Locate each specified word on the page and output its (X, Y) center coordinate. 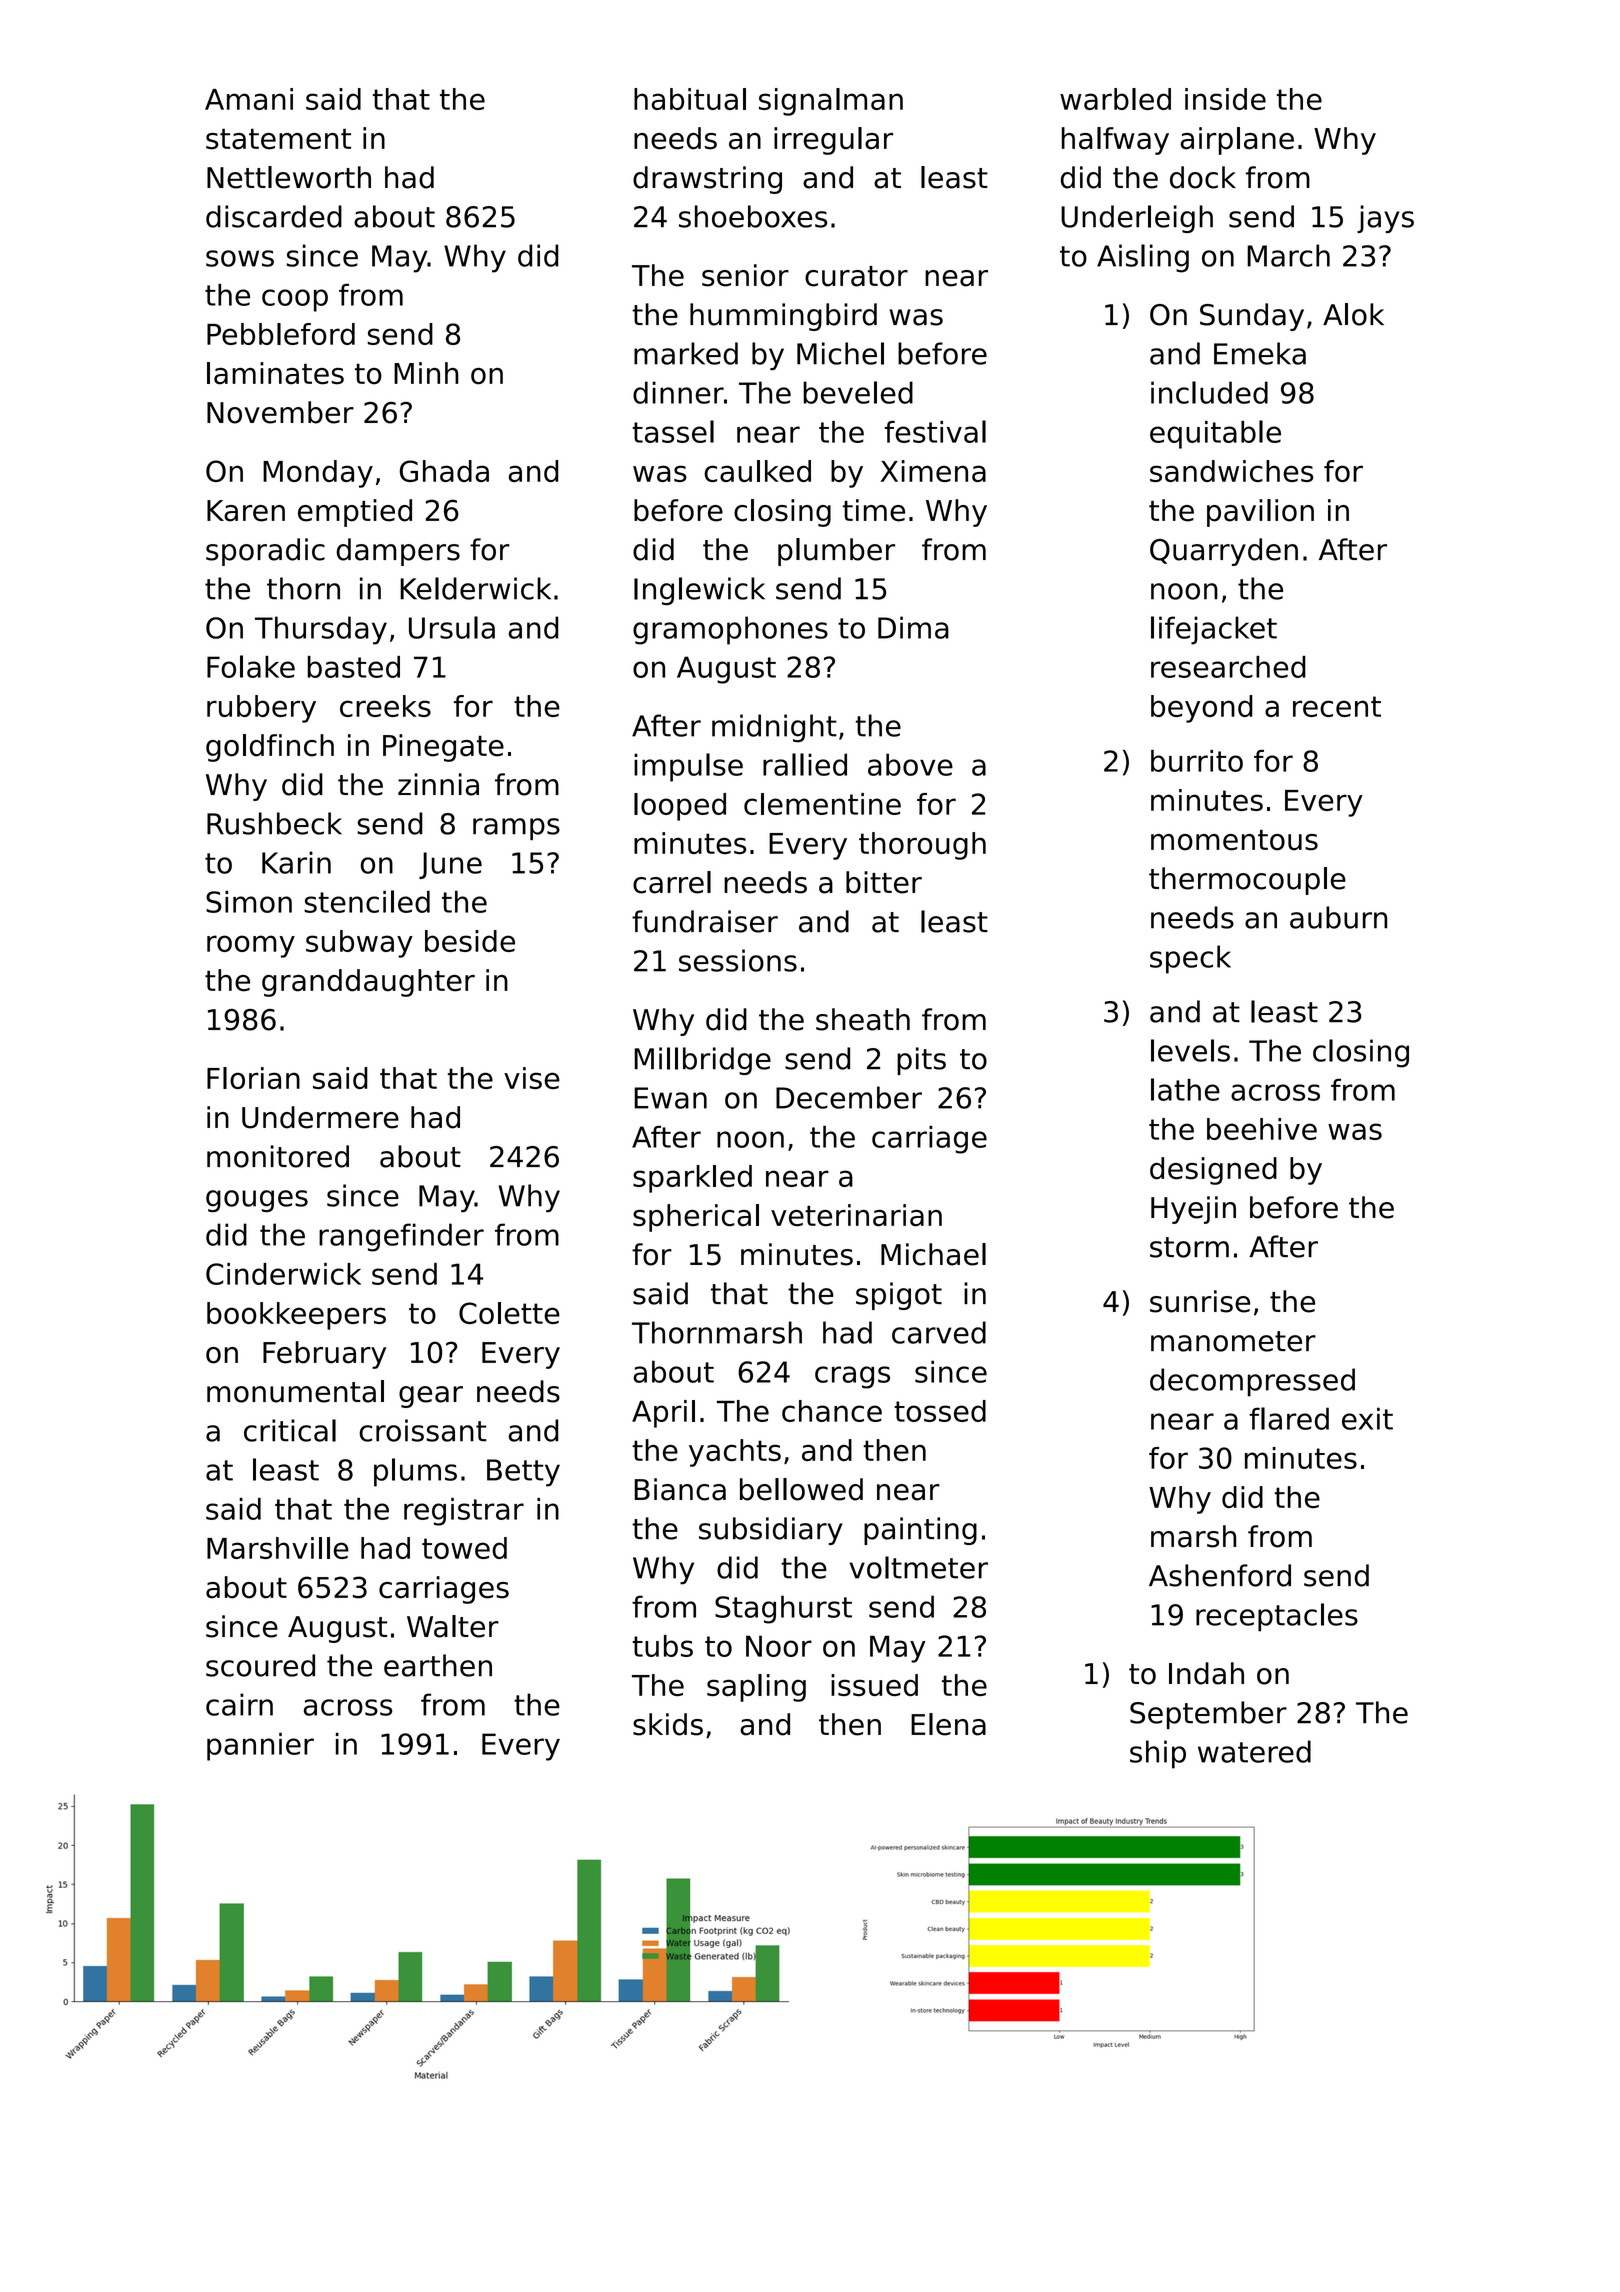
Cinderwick (283, 1274)
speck (1190, 959)
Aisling (1143, 258)
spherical (696, 1218)
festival (935, 431)
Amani (249, 99)
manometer (1233, 1341)
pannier (260, 1747)
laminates (275, 373)
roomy (251, 946)
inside (1225, 99)
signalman (831, 102)
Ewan (670, 1098)
